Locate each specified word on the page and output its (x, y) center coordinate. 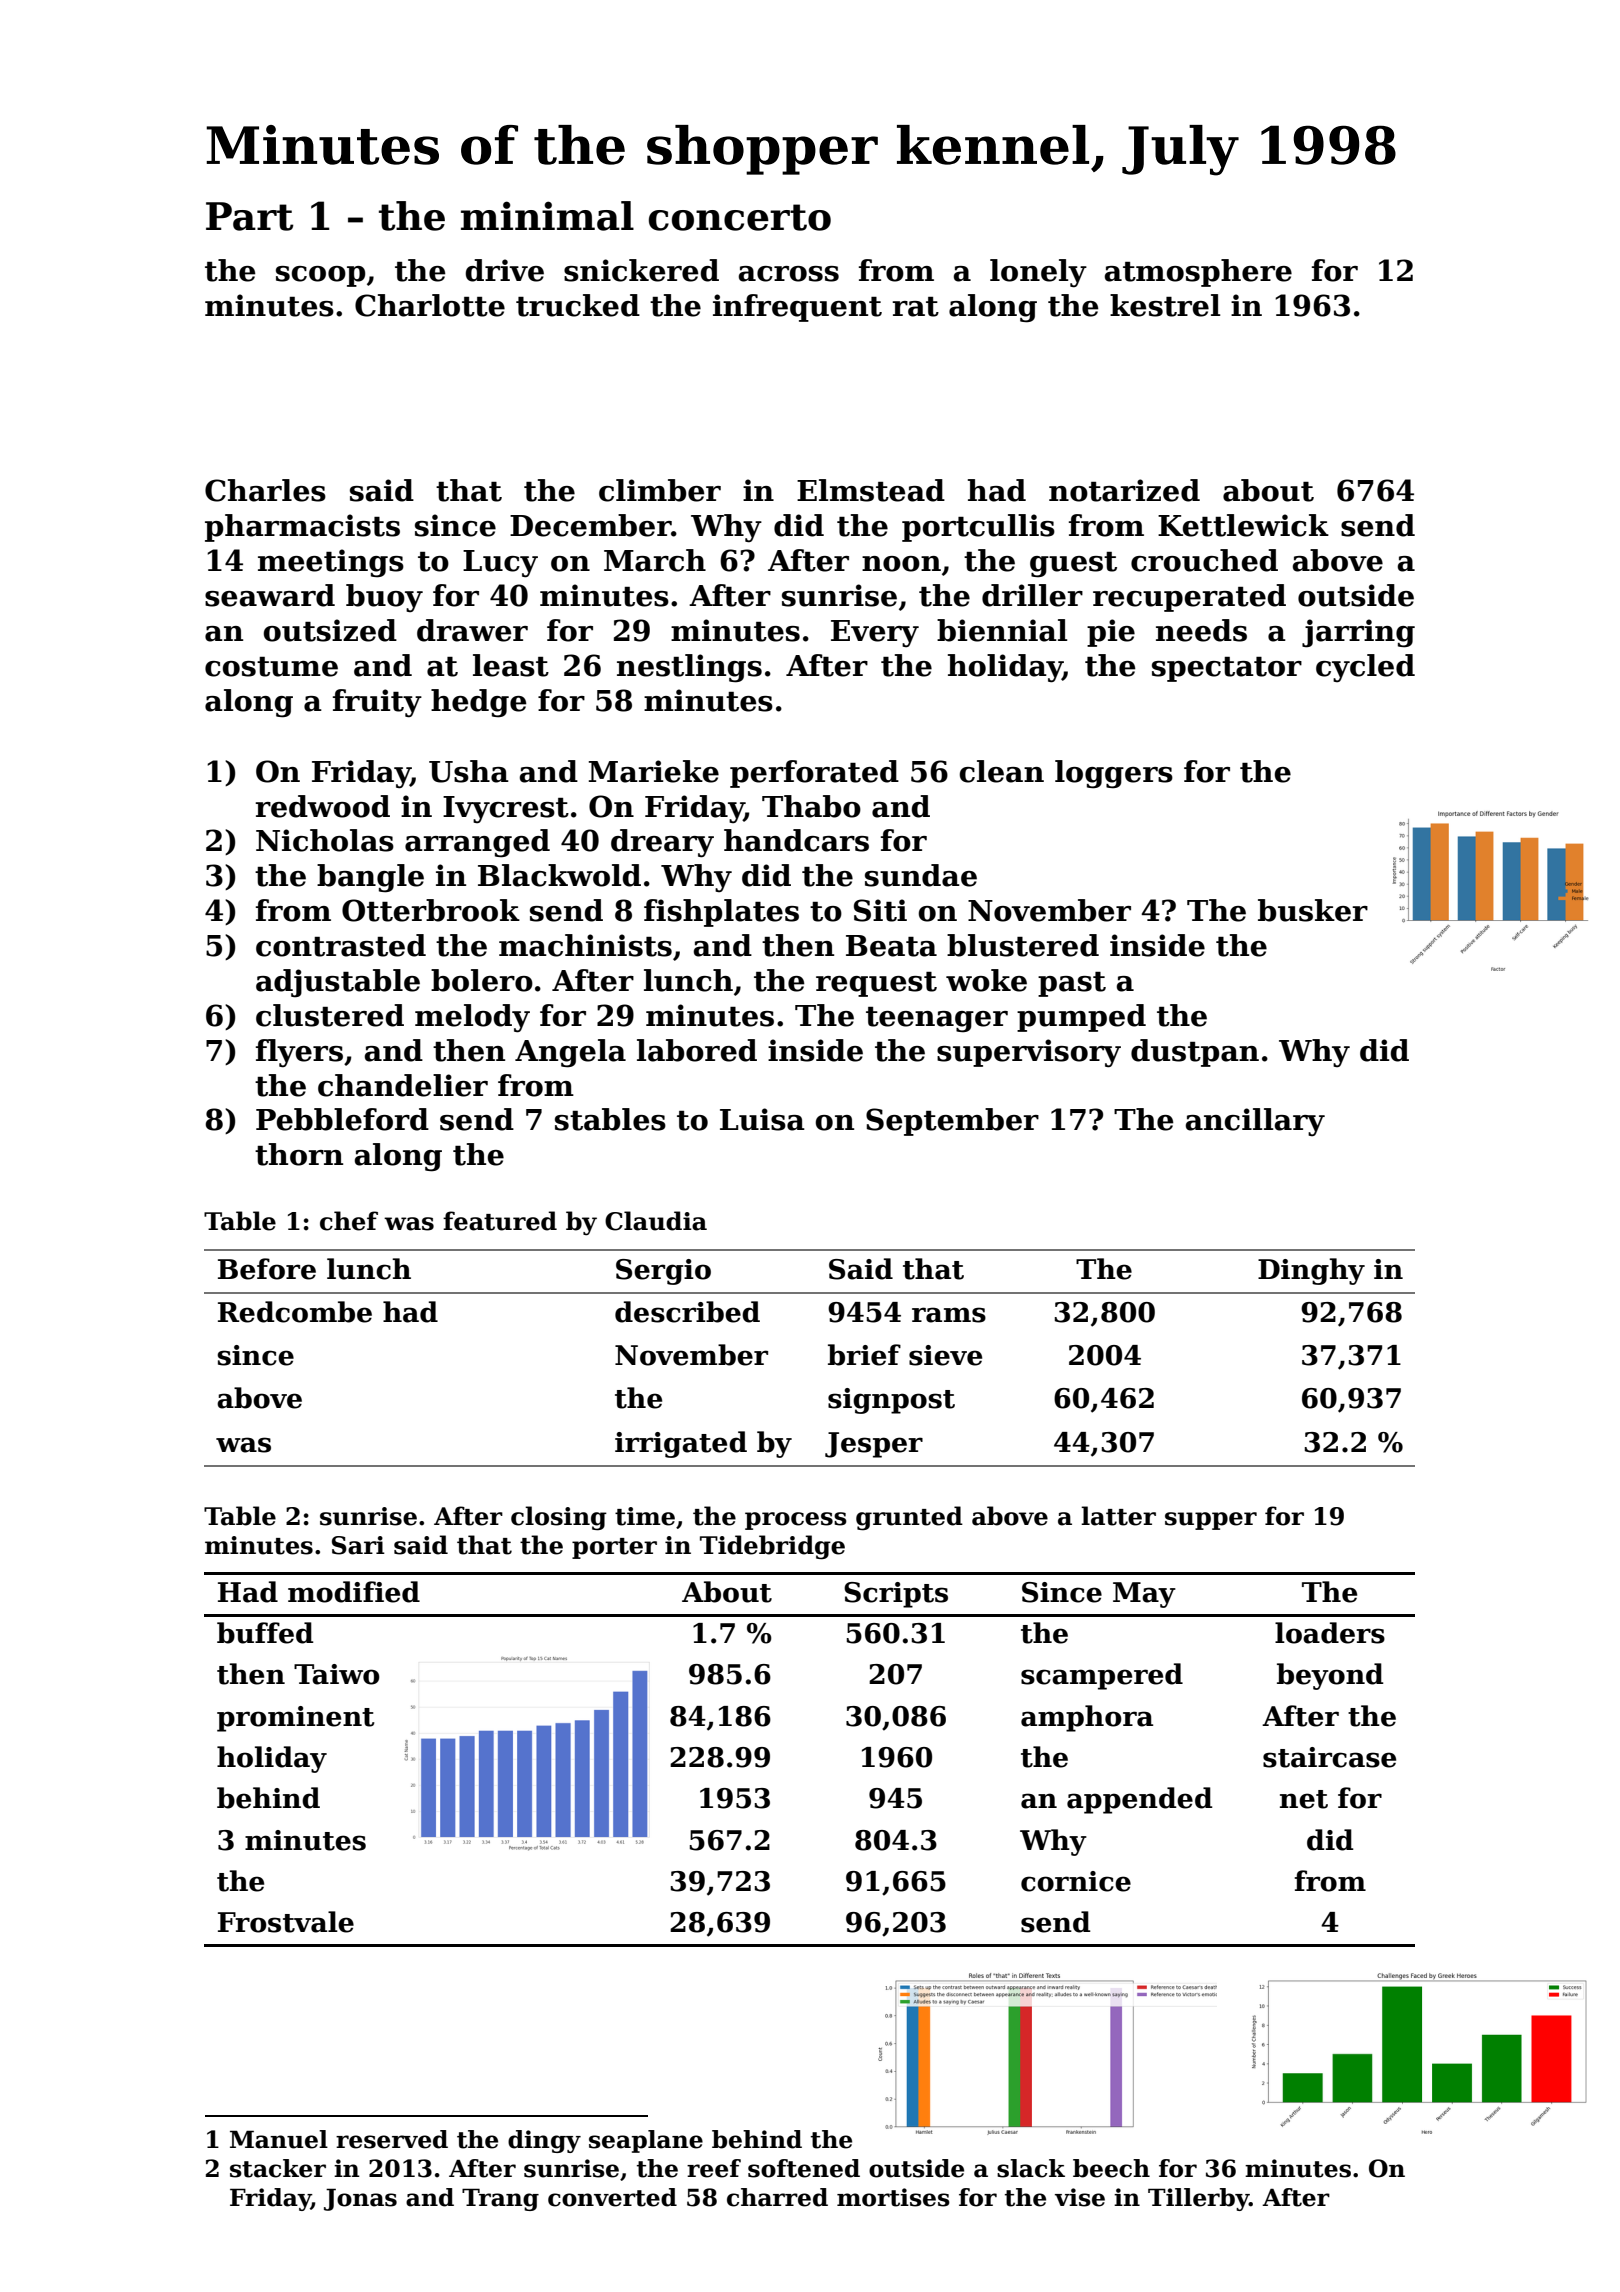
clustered (330, 1015)
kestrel (1165, 305)
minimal (547, 216)
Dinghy (1311, 1271)
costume (271, 667)
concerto (740, 217)
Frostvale (286, 1922)
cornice (1076, 1881)
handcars (796, 840)
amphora (1087, 1718)
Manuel (279, 2139)
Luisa (762, 1119)
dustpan (1195, 1053)
